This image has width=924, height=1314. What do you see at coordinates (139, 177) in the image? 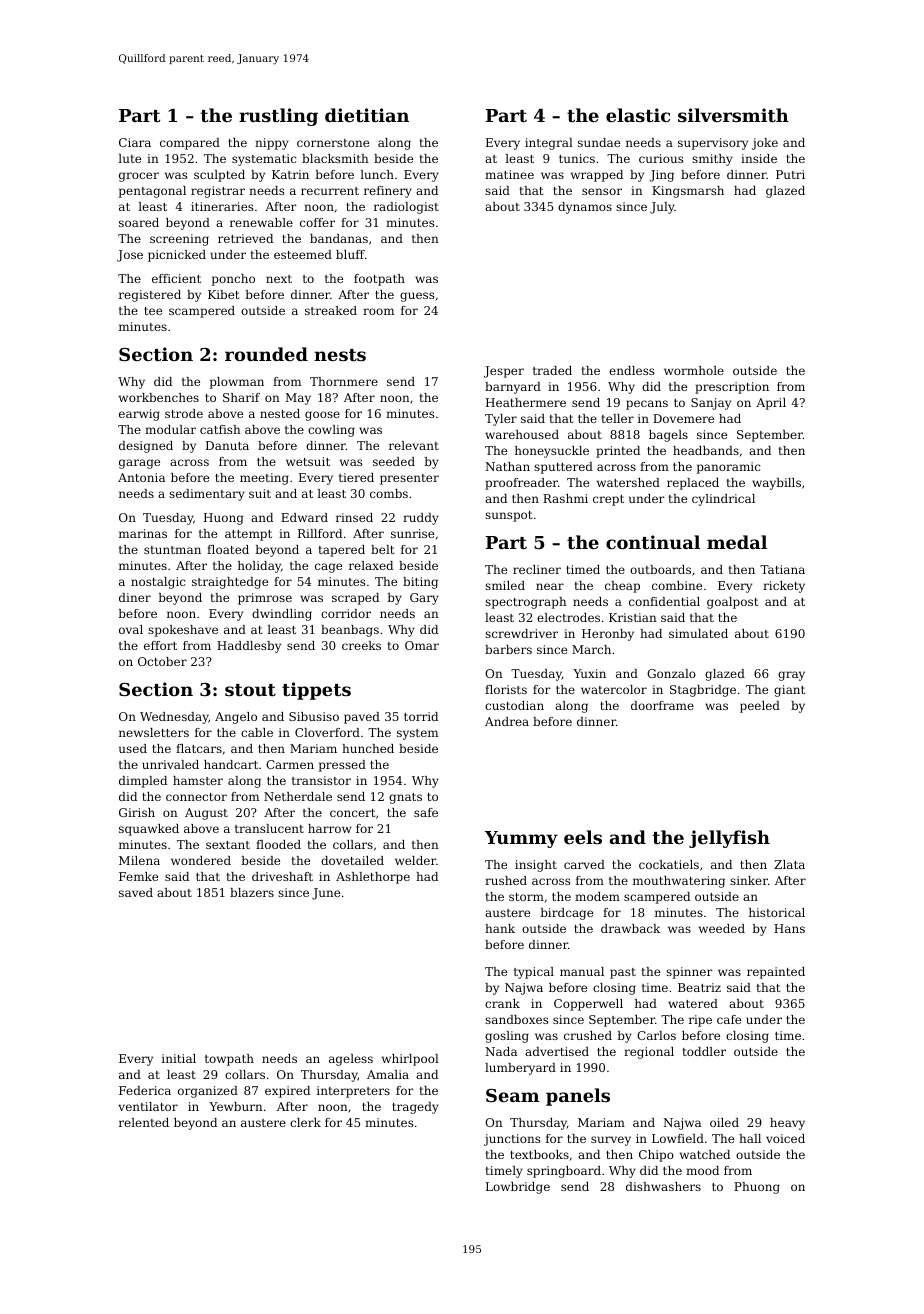
I see `grocer` at bounding box center [139, 177].
